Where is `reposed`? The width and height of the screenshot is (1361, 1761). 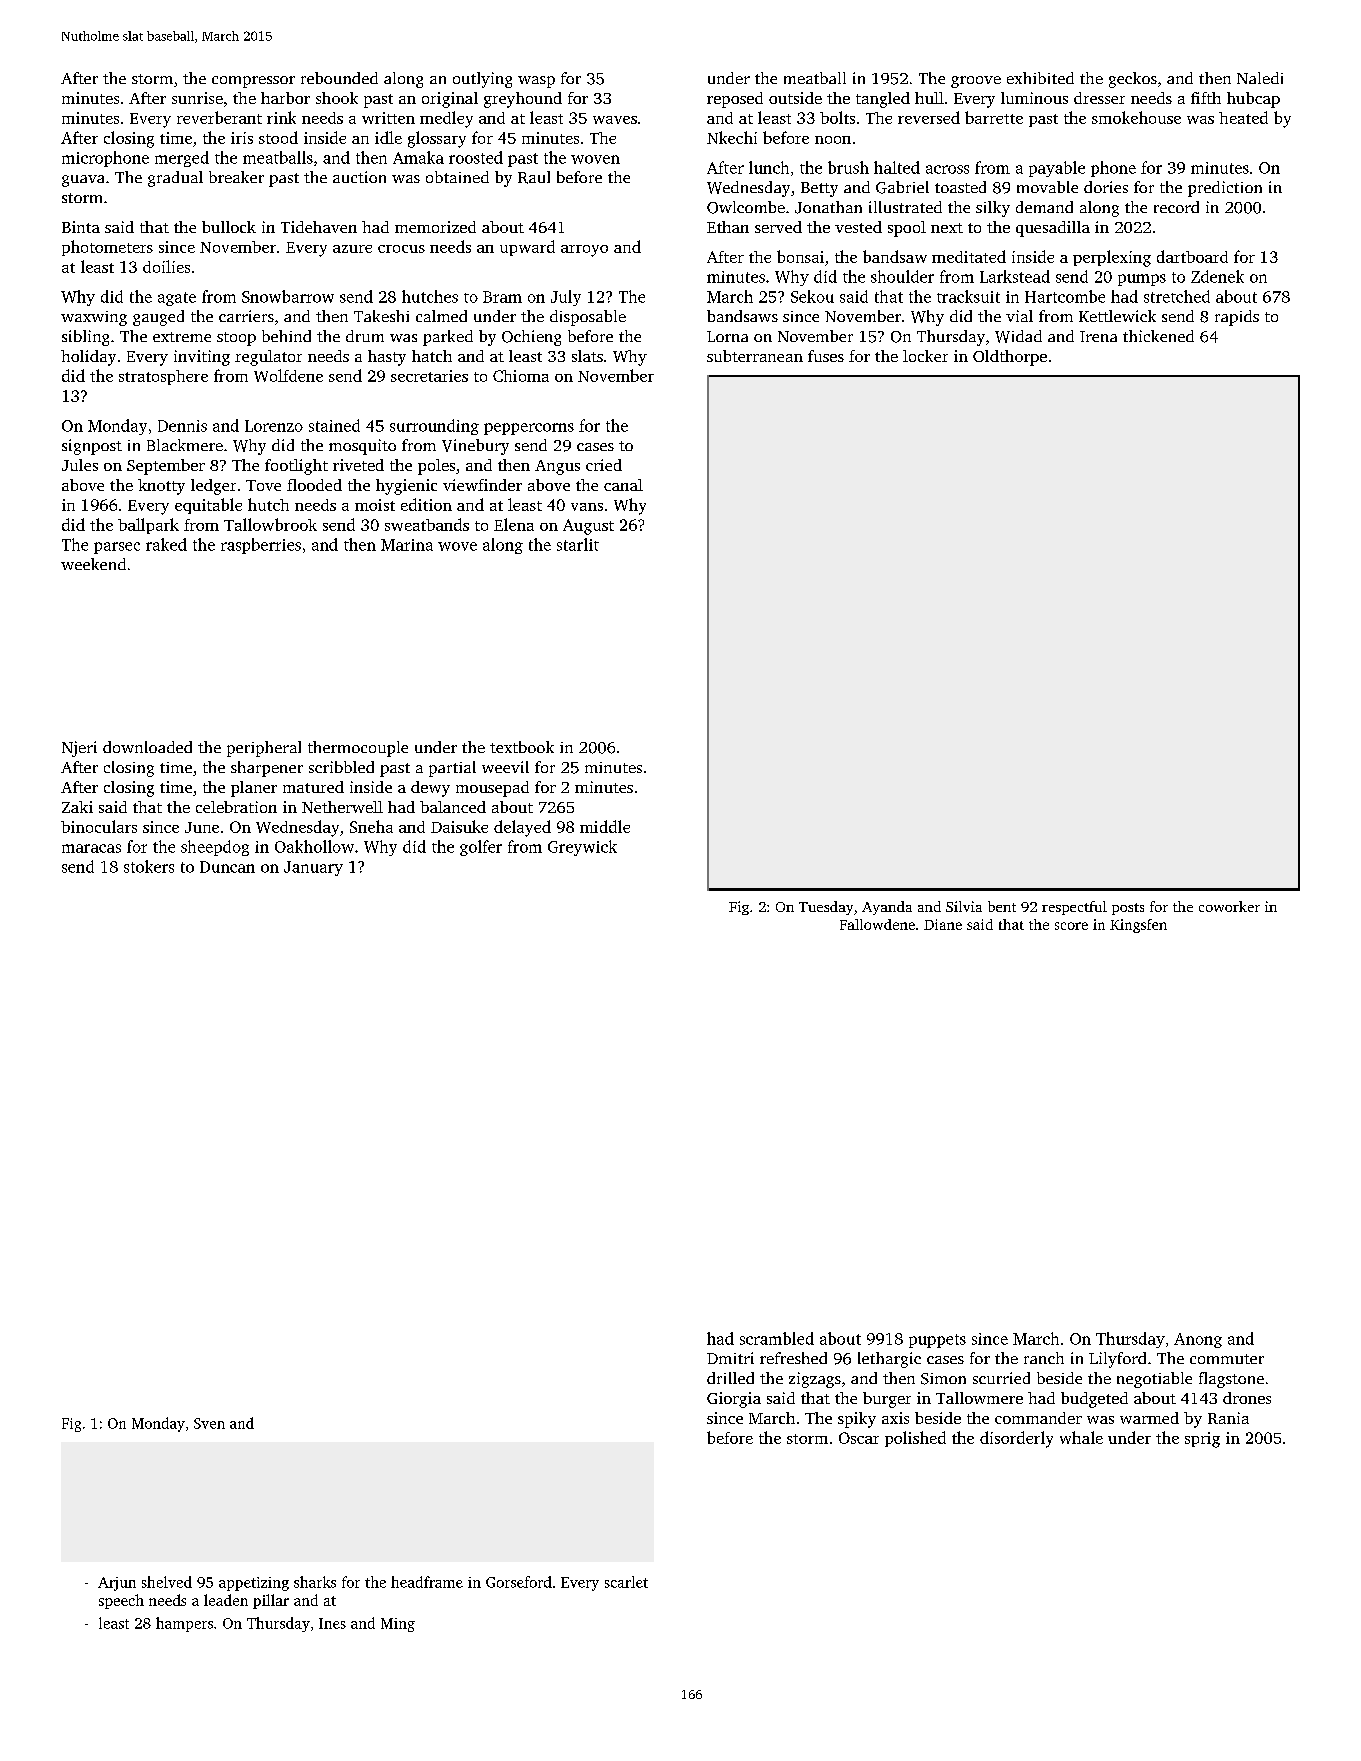 reposed is located at coordinates (735, 100).
